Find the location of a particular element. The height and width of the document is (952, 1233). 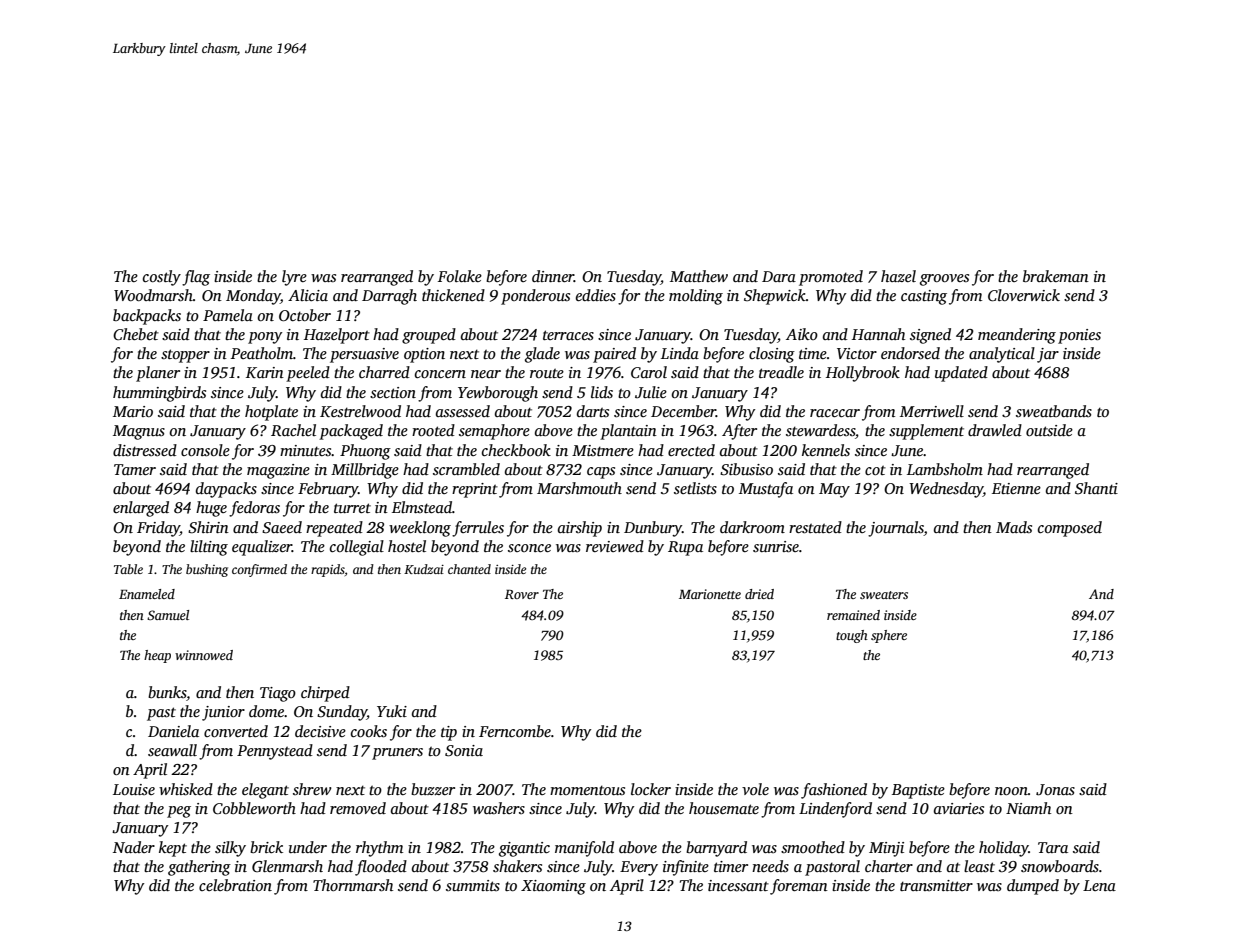

Chebet is located at coordinates (136, 334).
